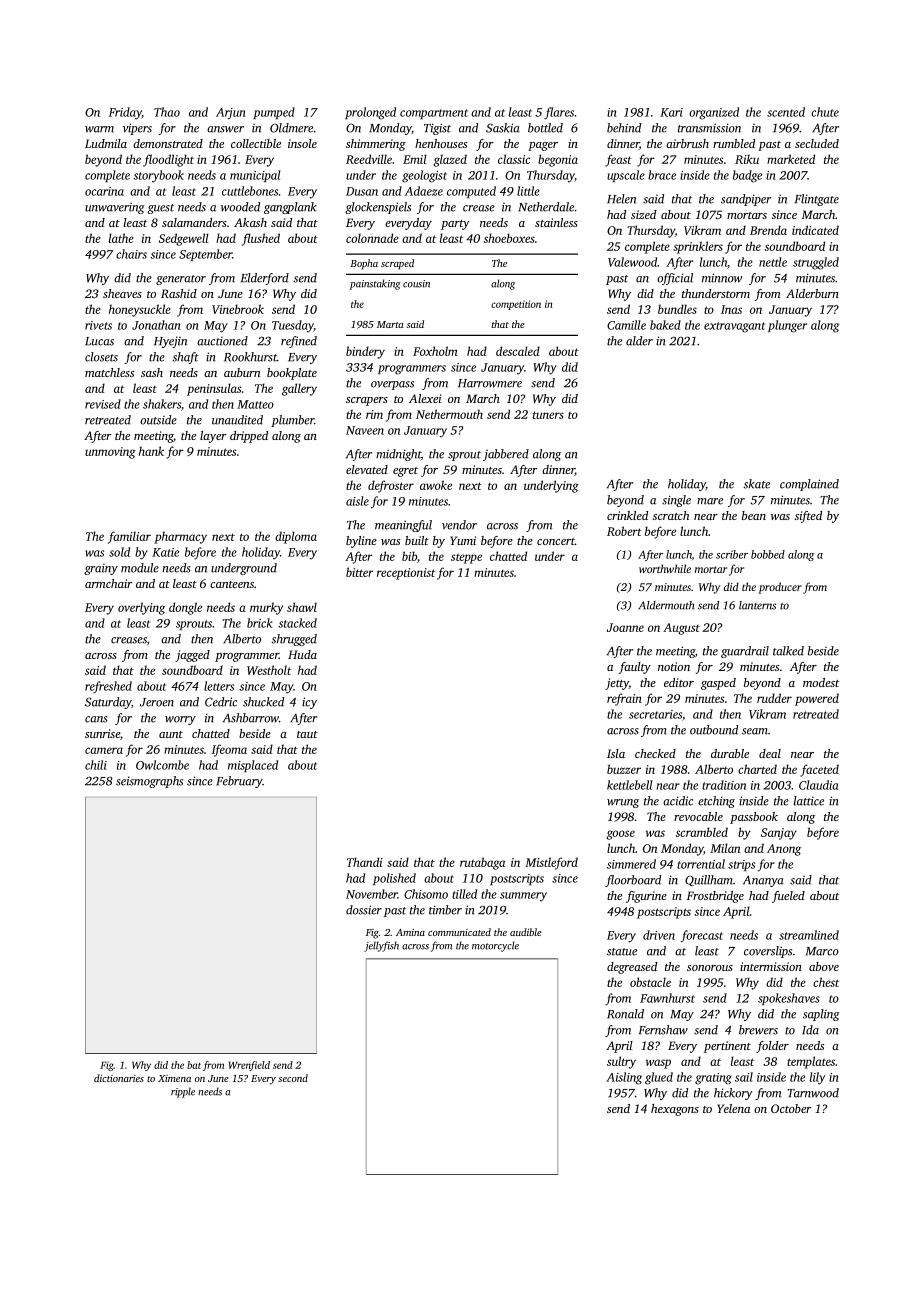 The height and width of the image is (1308, 924). I want to click on rutabaga, so click(482, 863).
